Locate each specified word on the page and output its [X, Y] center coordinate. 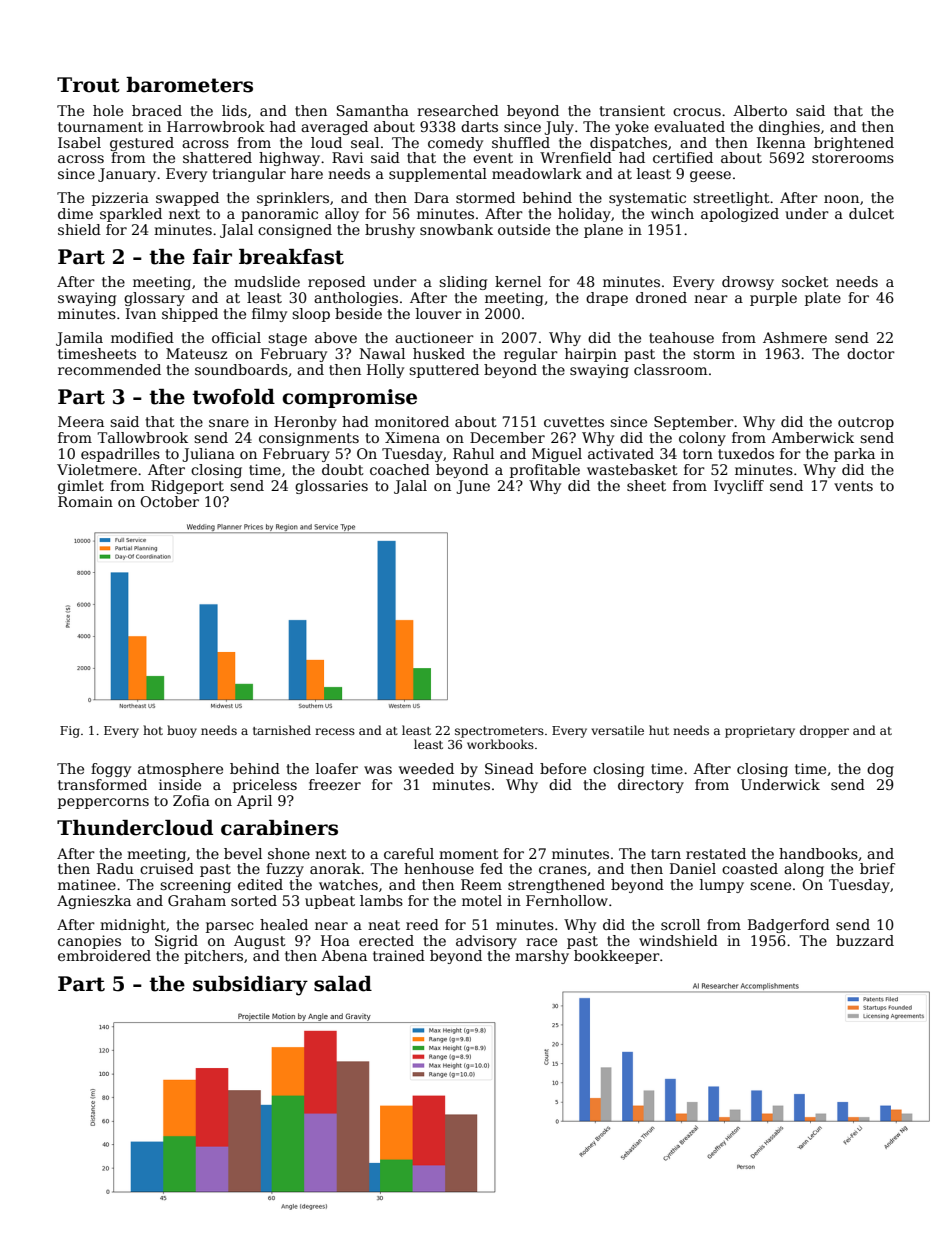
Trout [88, 85]
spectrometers [499, 732]
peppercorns [103, 803]
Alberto [760, 110]
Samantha [373, 110]
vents [853, 486]
